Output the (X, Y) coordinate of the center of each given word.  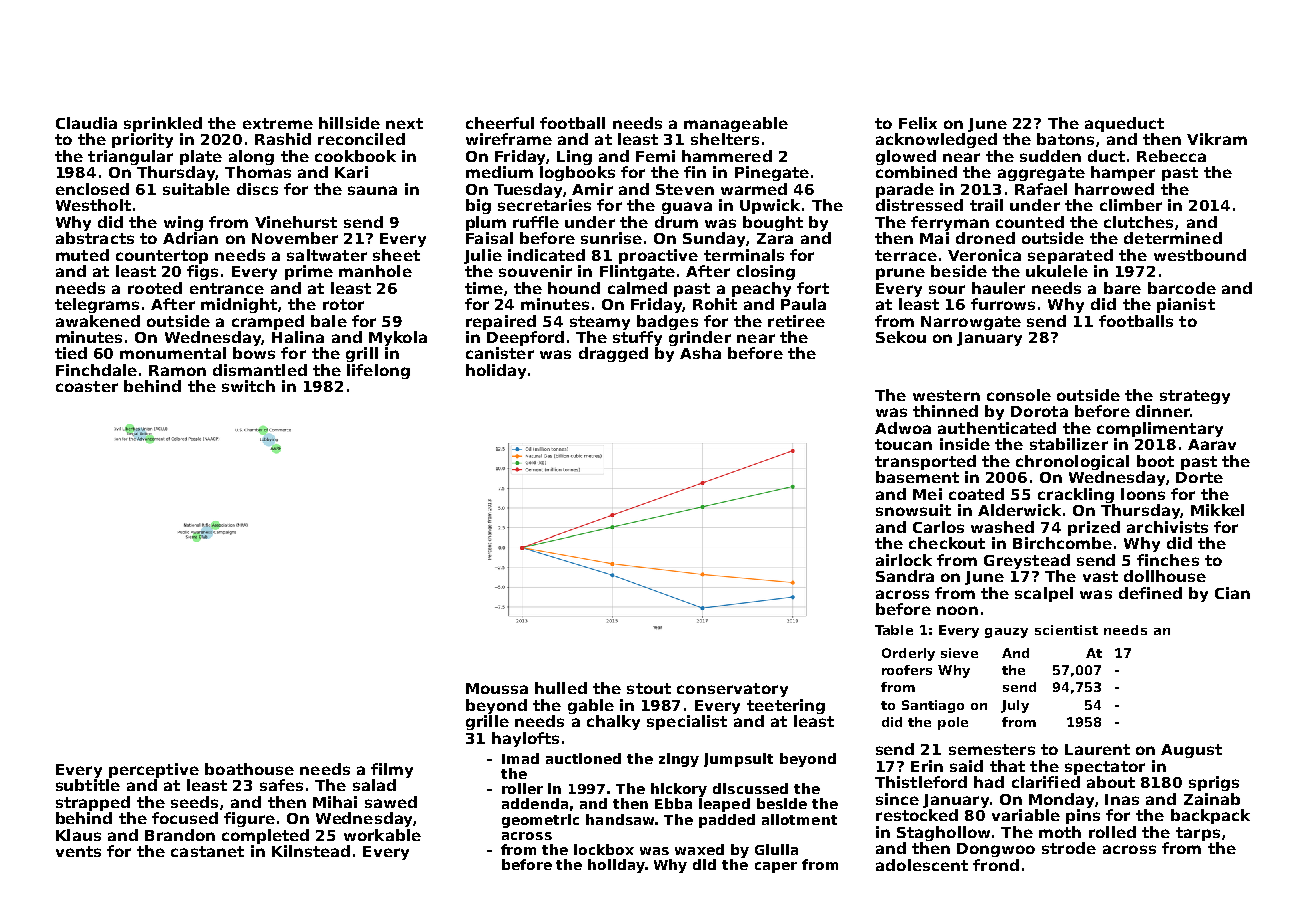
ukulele (1057, 271)
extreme (278, 123)
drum (676, 222)
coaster (87, 386)
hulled (561, 688)
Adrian (190, 238)
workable (382, 835)
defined (1150, 593)
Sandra (905, 576)
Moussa (497, 688)
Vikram (1217, 139)
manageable (736, 124)
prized (1094, 528)
